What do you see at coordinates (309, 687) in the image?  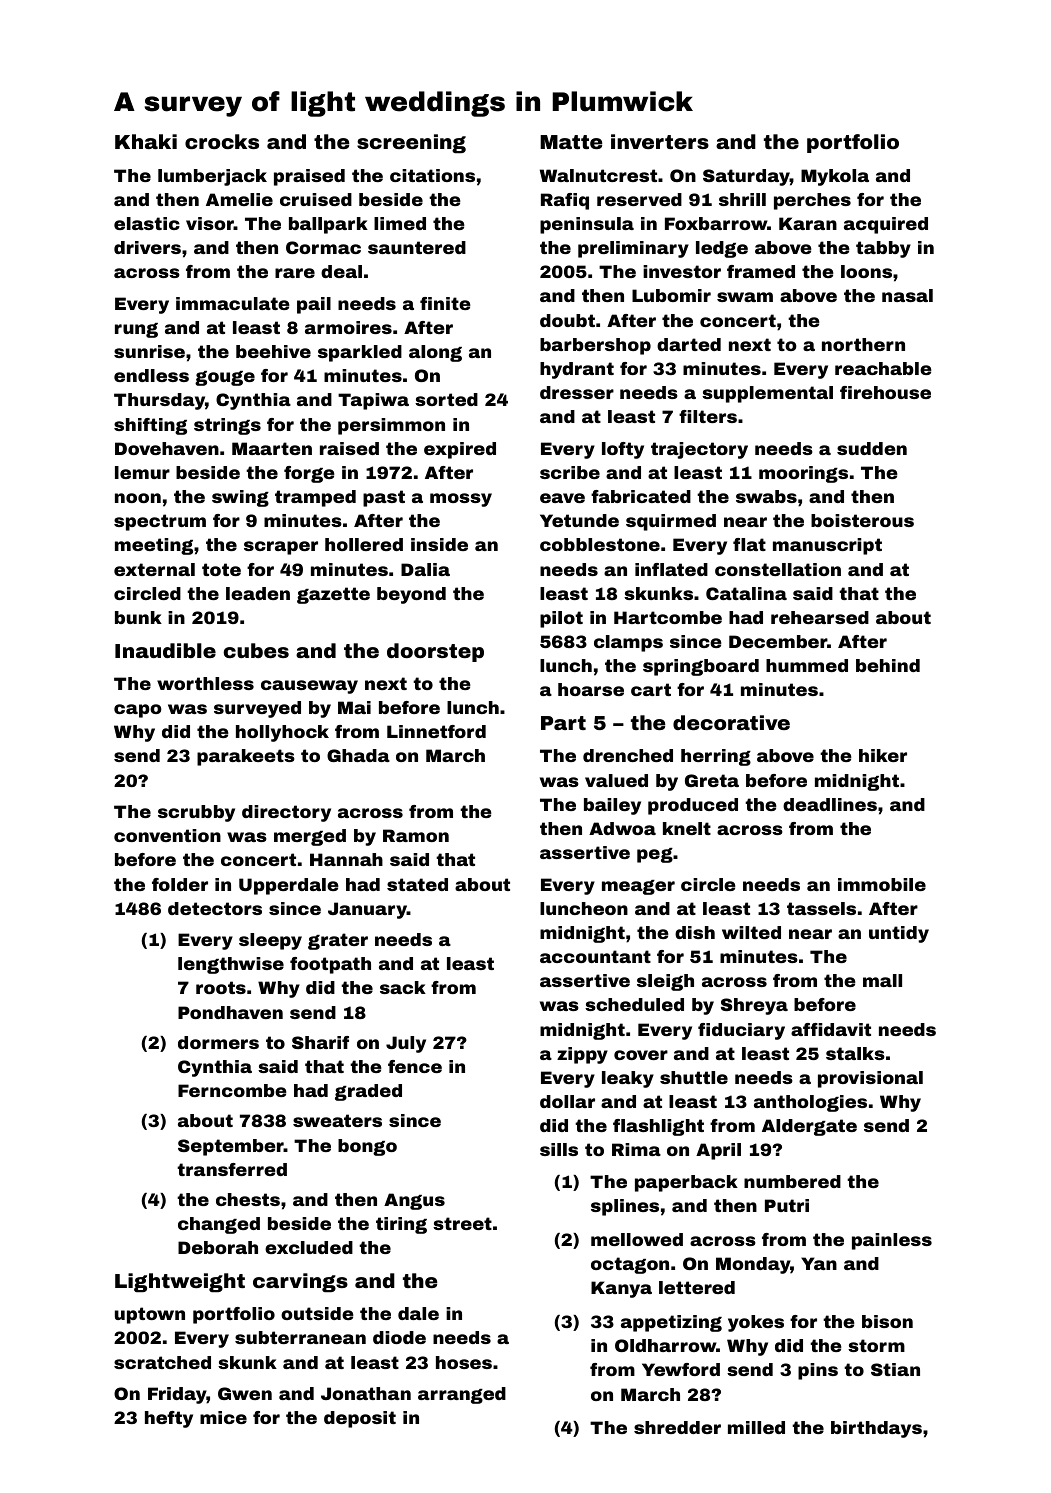 I see `causeway` at bounding box center [309, 687].
